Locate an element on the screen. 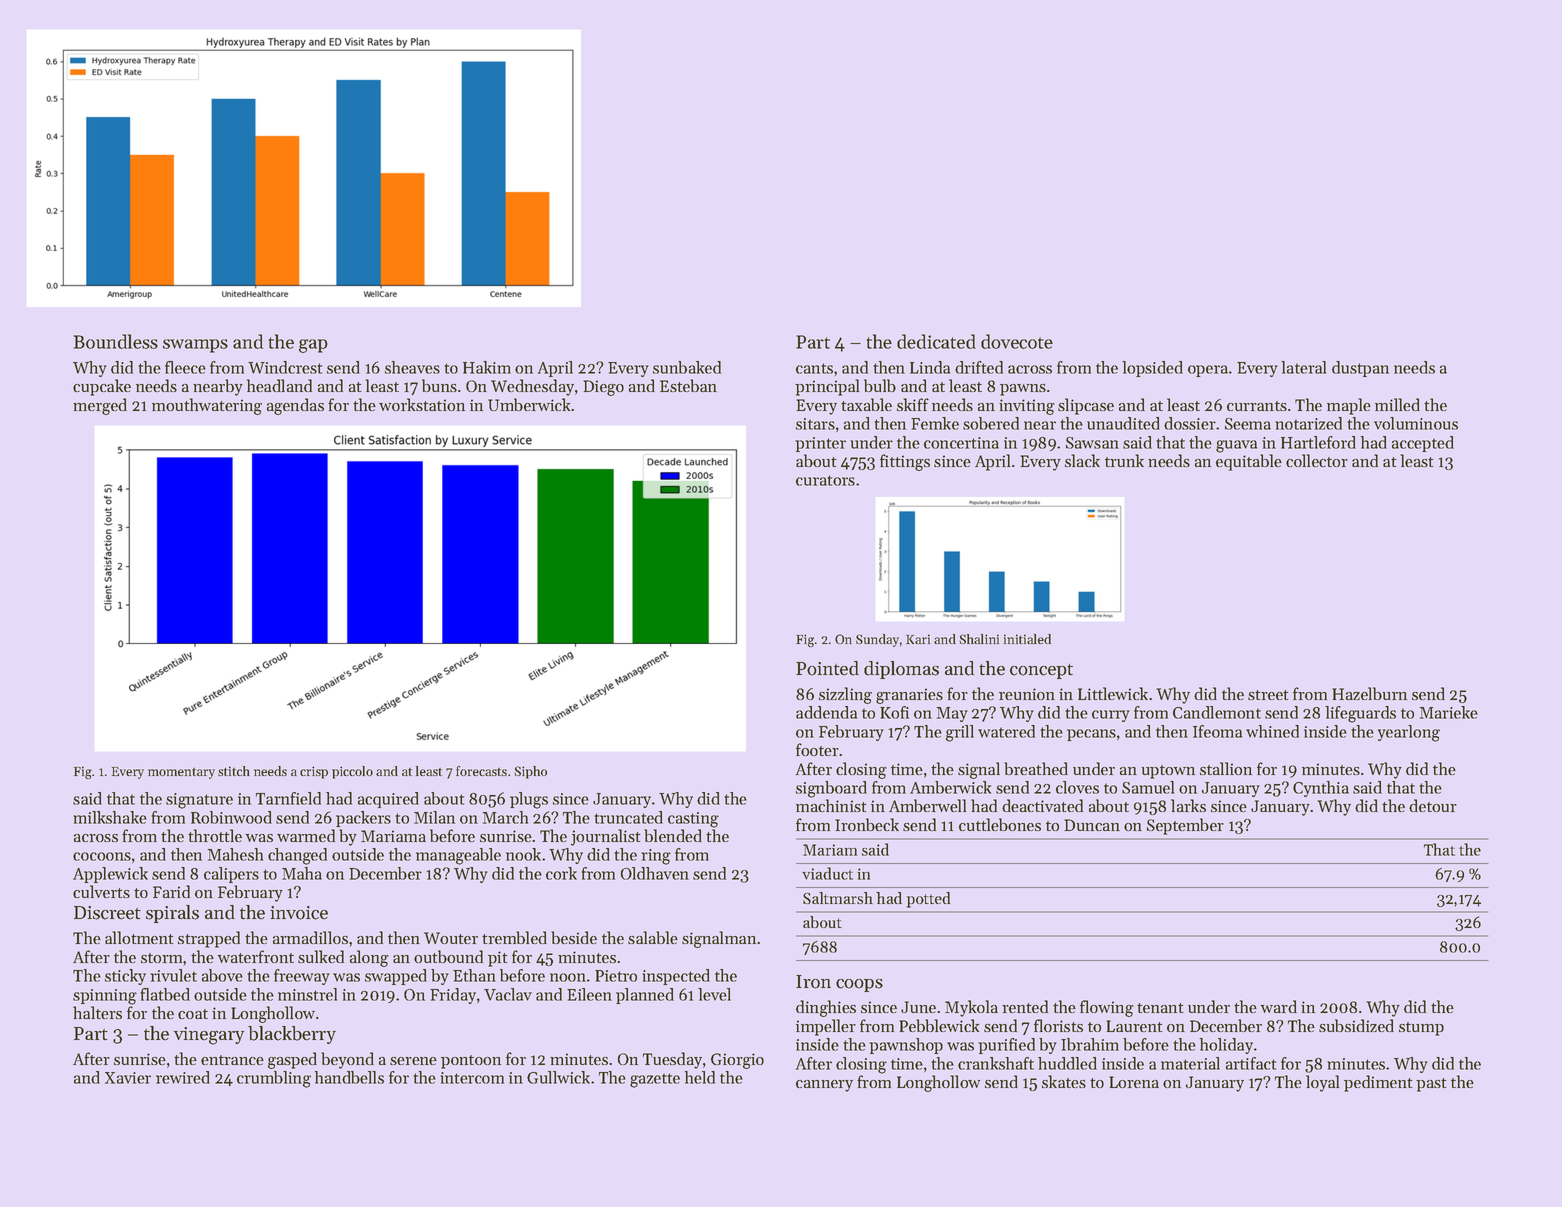  Samuel is located at coordinates (1148, 787).
